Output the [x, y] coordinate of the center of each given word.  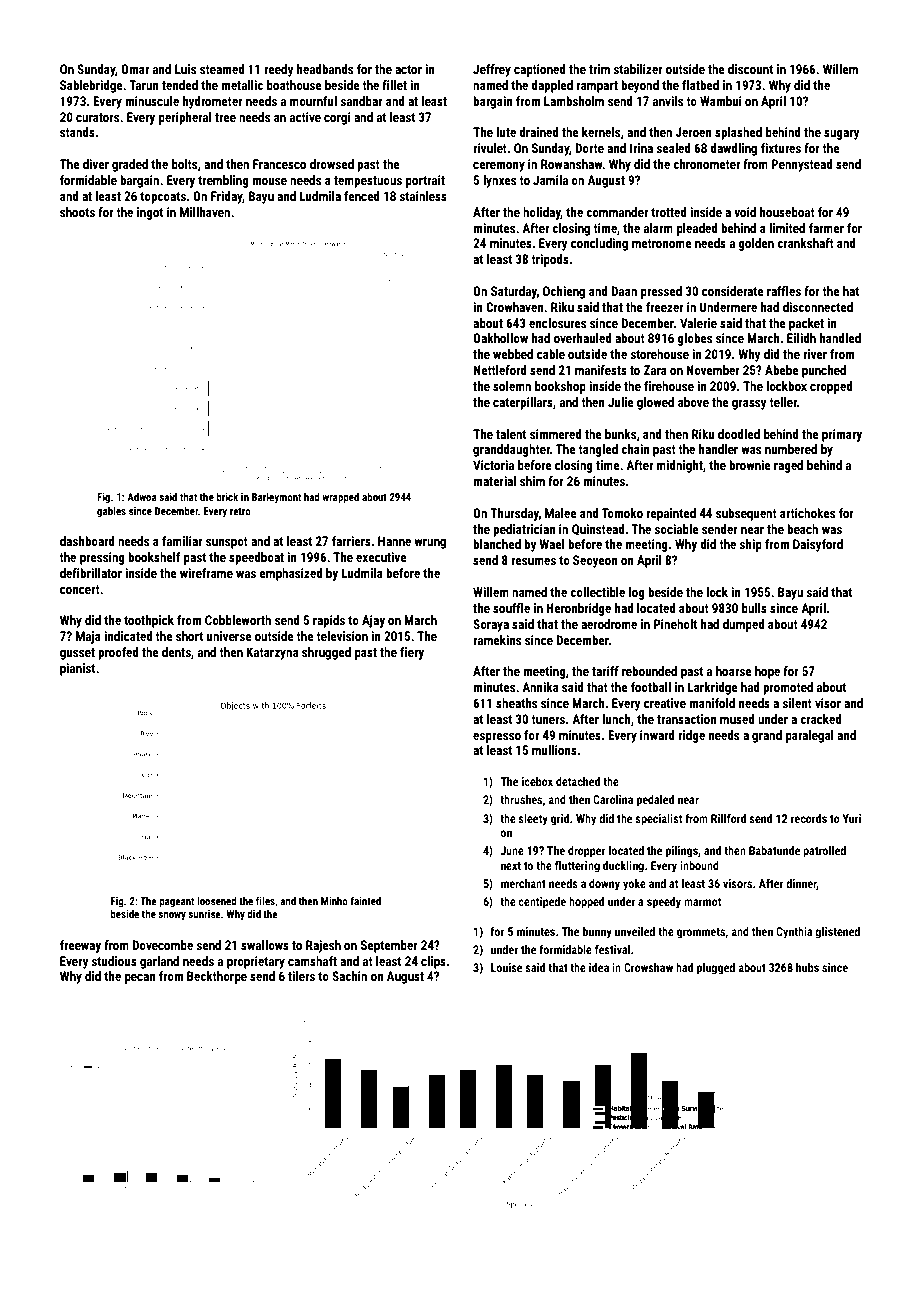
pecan [140, 979]
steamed [222, 69]
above [693, 402]
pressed [661, 292]
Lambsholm [574, 101]
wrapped [340, 498]
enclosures [557, 323]
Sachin [349, 976]
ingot [150, 213]
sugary [842, 135]
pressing [102, 558]
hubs [807, 967]
